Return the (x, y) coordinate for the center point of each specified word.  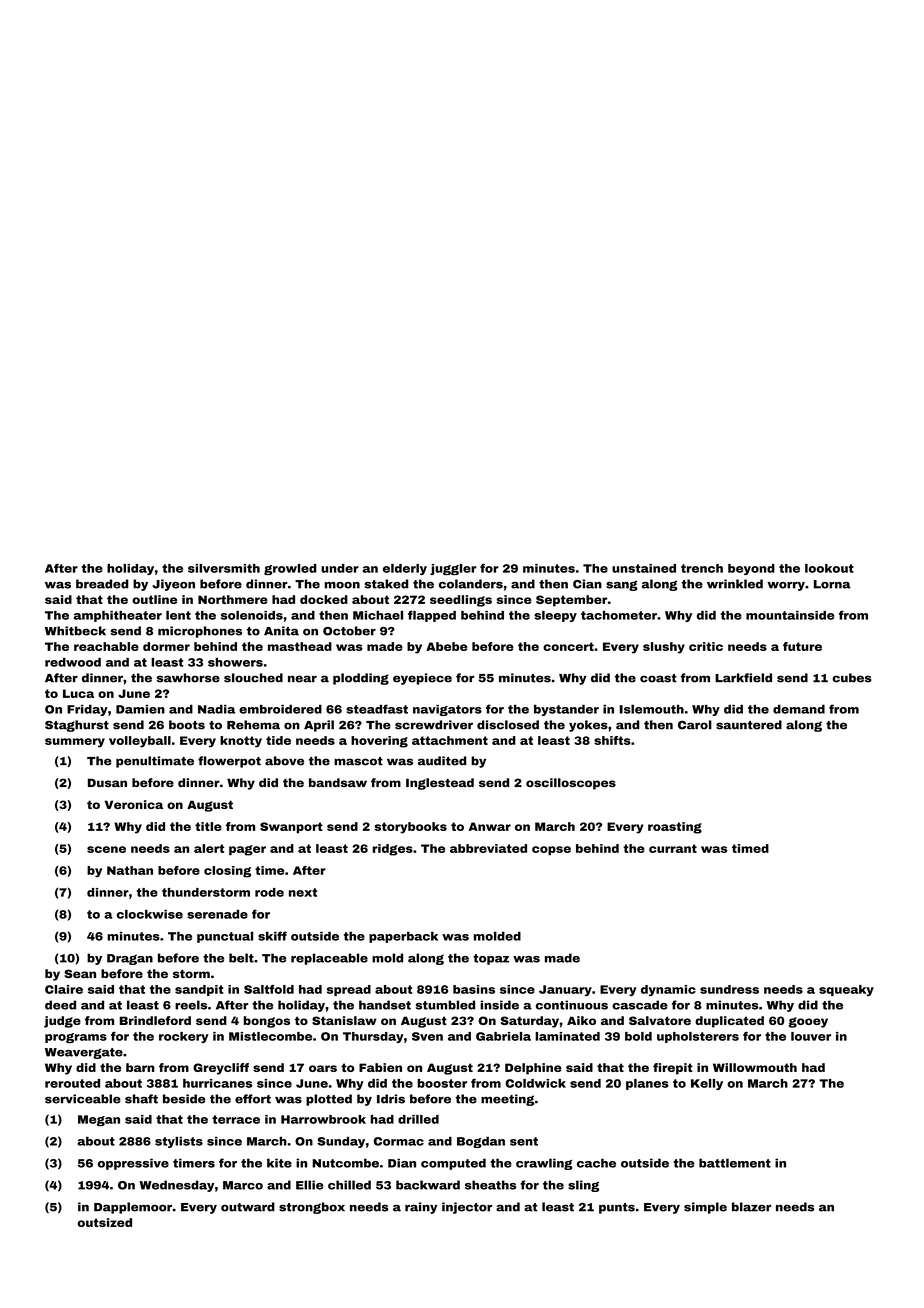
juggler (453, 569)
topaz (491, 959)
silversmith (224, 568)
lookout (829, 568)
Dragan (130, 959)
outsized (104, 1222)
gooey (808, 1022)
